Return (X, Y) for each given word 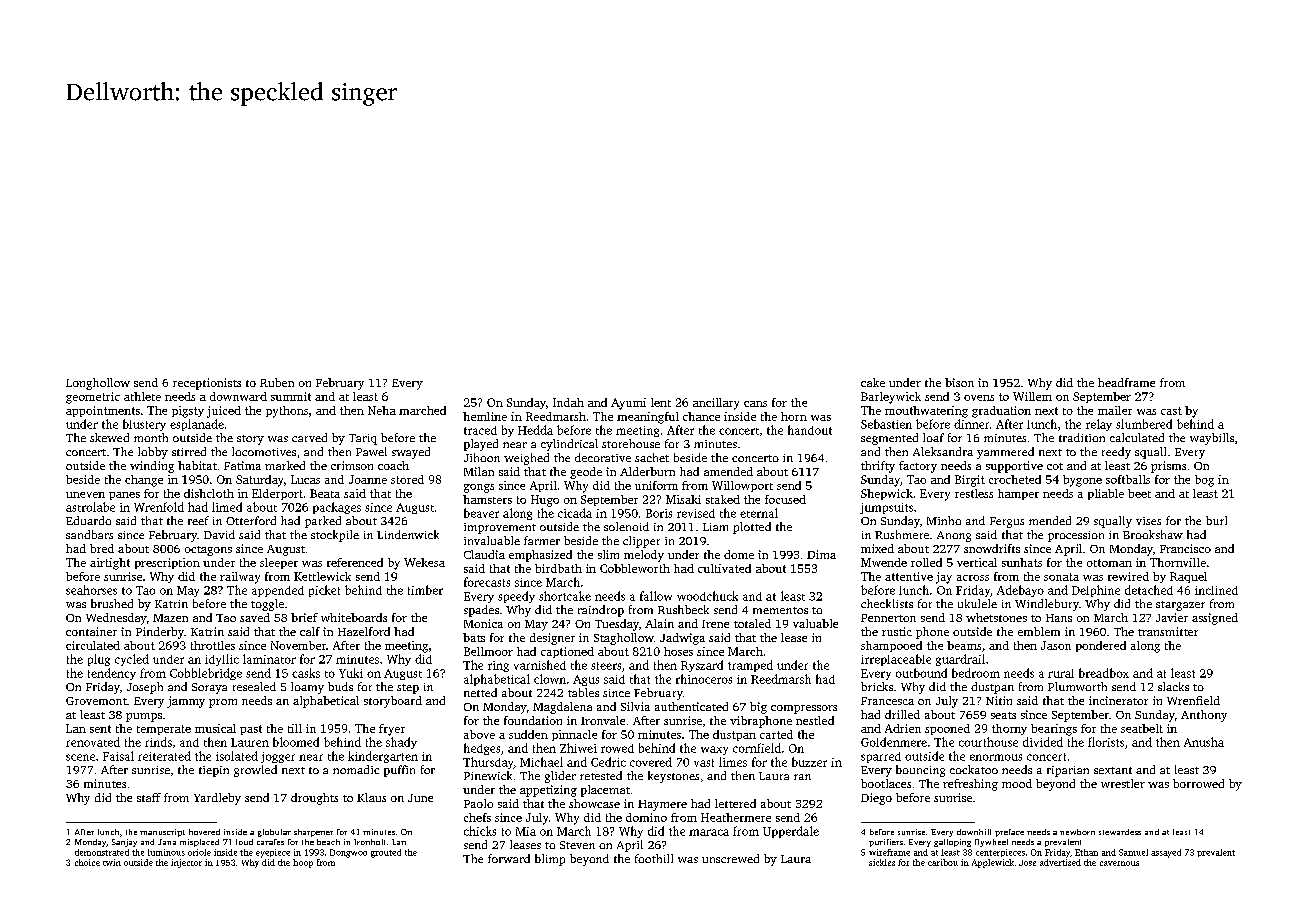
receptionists (207, 384)
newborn (1077, 832)
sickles (882, 862)
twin (112, 862)
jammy (186, 702)
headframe (1126, 382)
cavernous (1119, 863)
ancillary (716, 404)
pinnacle (574, 735)
